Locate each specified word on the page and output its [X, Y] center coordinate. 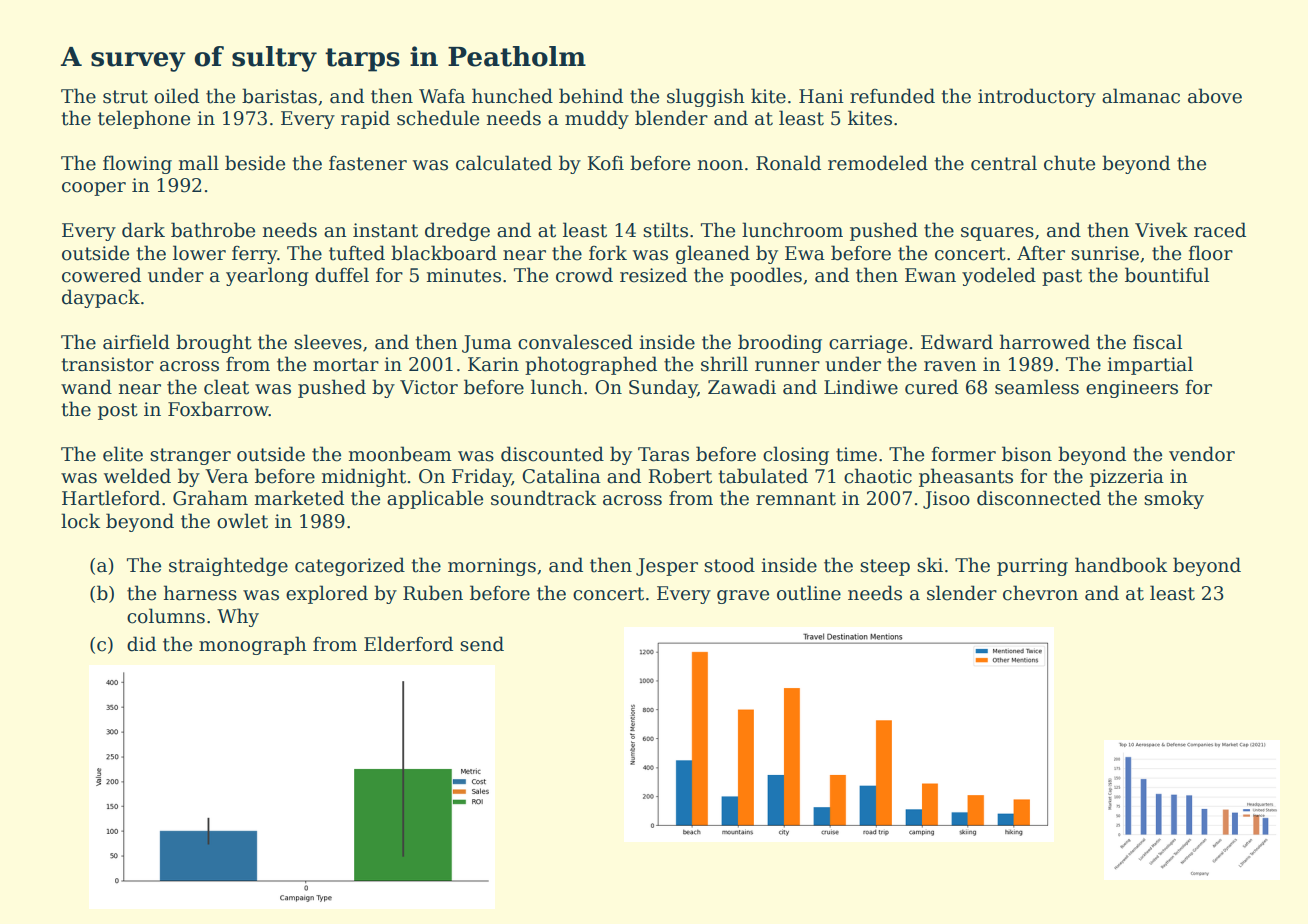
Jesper [667, 567]
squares [997, 234]
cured [931, 387]
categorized [350, 566]
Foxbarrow [218, 409]
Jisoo [946, 500]
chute [1069, 163]
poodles [766, 276]
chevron [1040, 593]
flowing [137, 164]
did [141, 644]
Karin [493, 364]
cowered [101, 275]
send [482, 644]
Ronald [788, 163]
